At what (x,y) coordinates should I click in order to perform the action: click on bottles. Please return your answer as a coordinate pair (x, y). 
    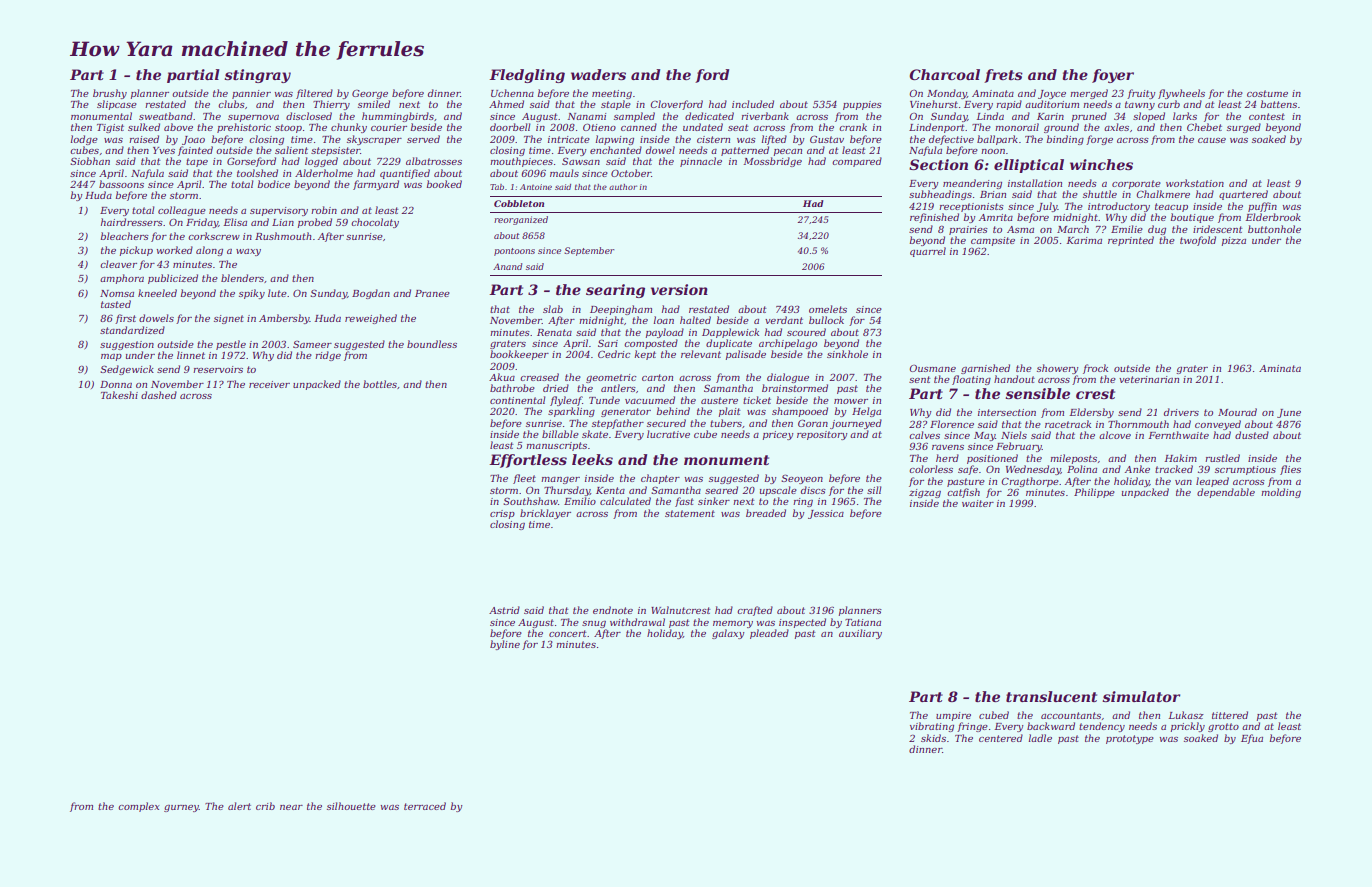
    Looking at the image, I should click on (380, 384).
